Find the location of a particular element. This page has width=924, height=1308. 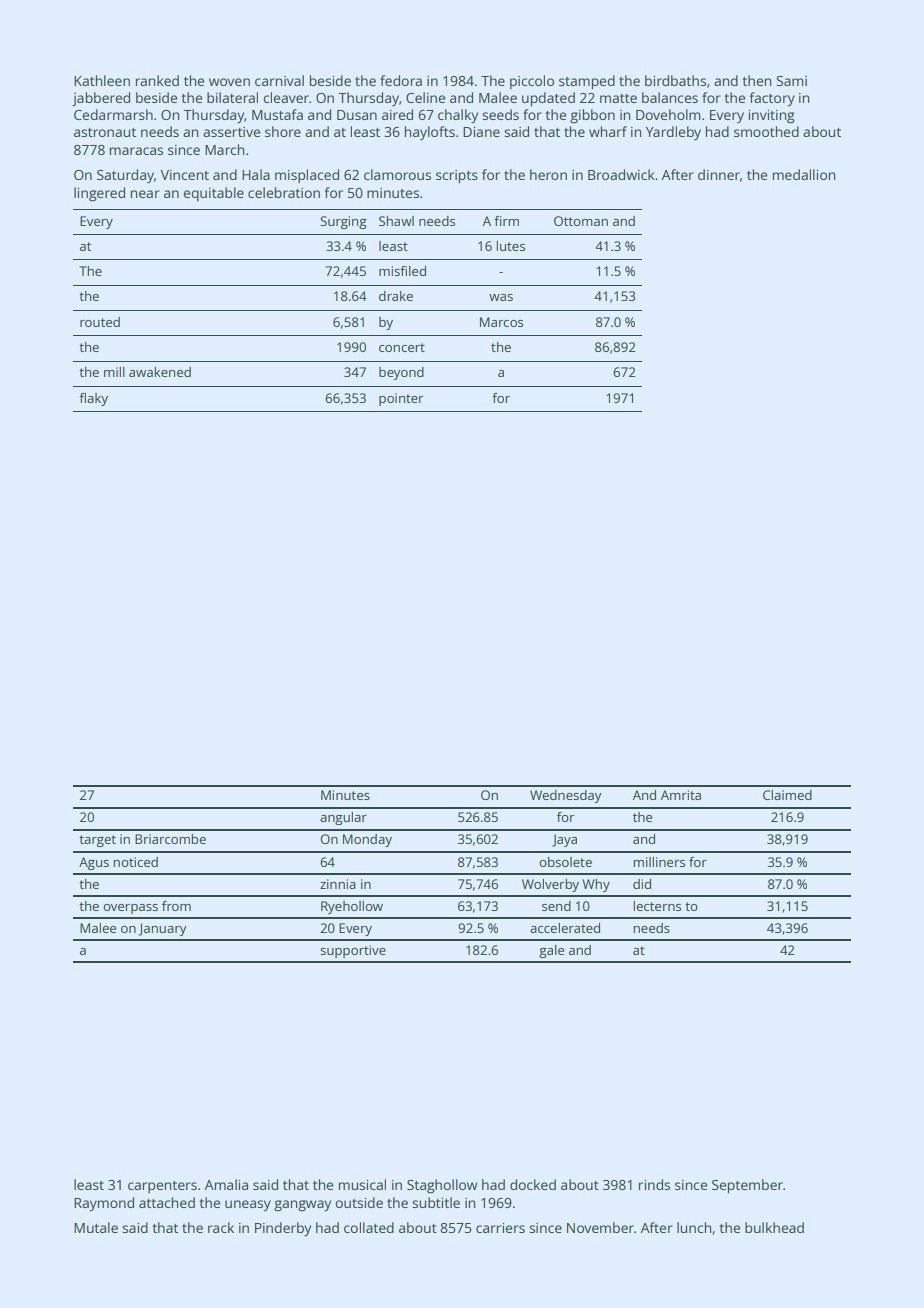

rack is located at coordinates (221, 1227).
